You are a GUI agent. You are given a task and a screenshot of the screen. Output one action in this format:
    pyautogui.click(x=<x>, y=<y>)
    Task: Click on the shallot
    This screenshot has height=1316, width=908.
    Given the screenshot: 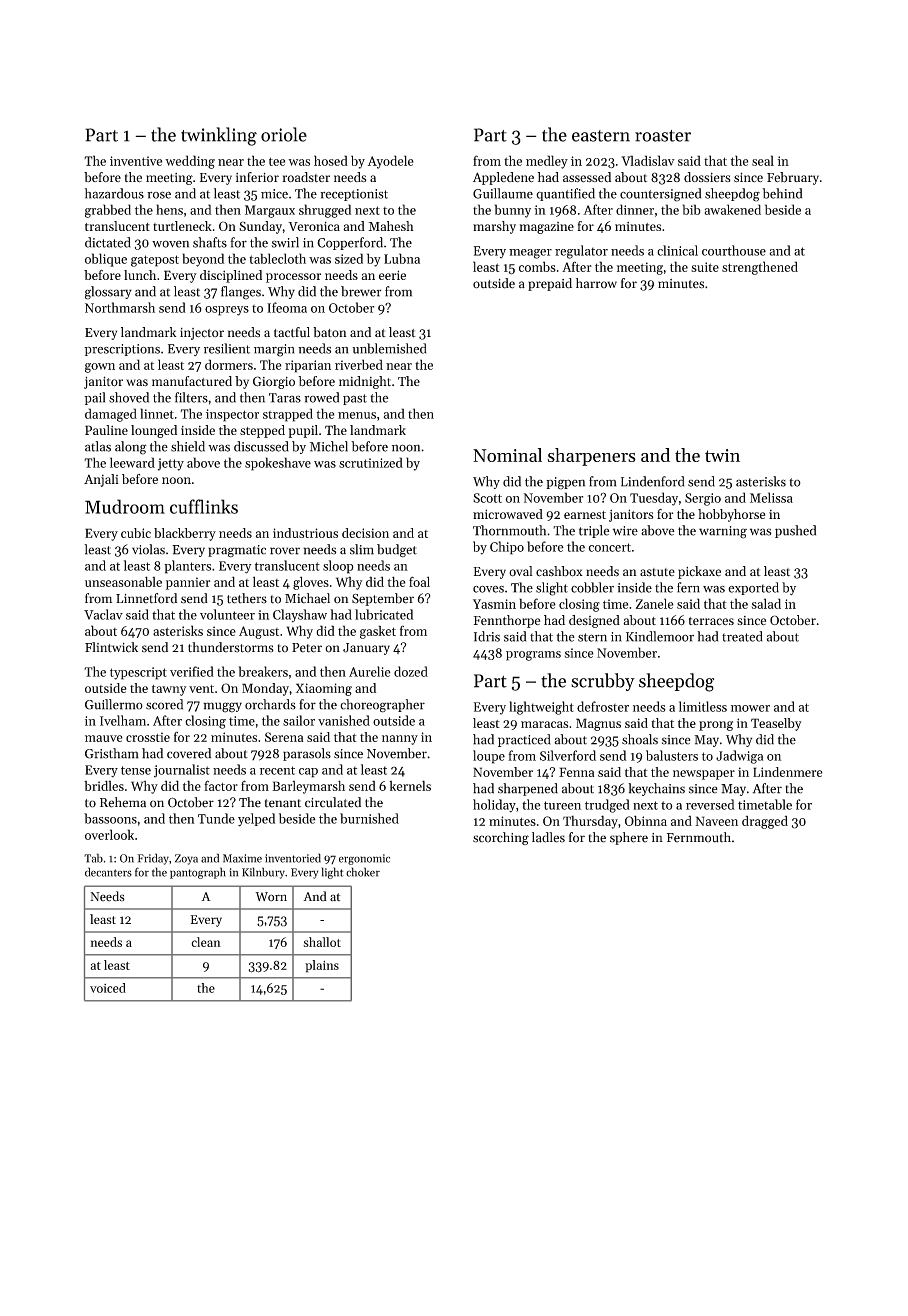 What is the action you would take?
    pyautogui.click(x=322, y=942)
